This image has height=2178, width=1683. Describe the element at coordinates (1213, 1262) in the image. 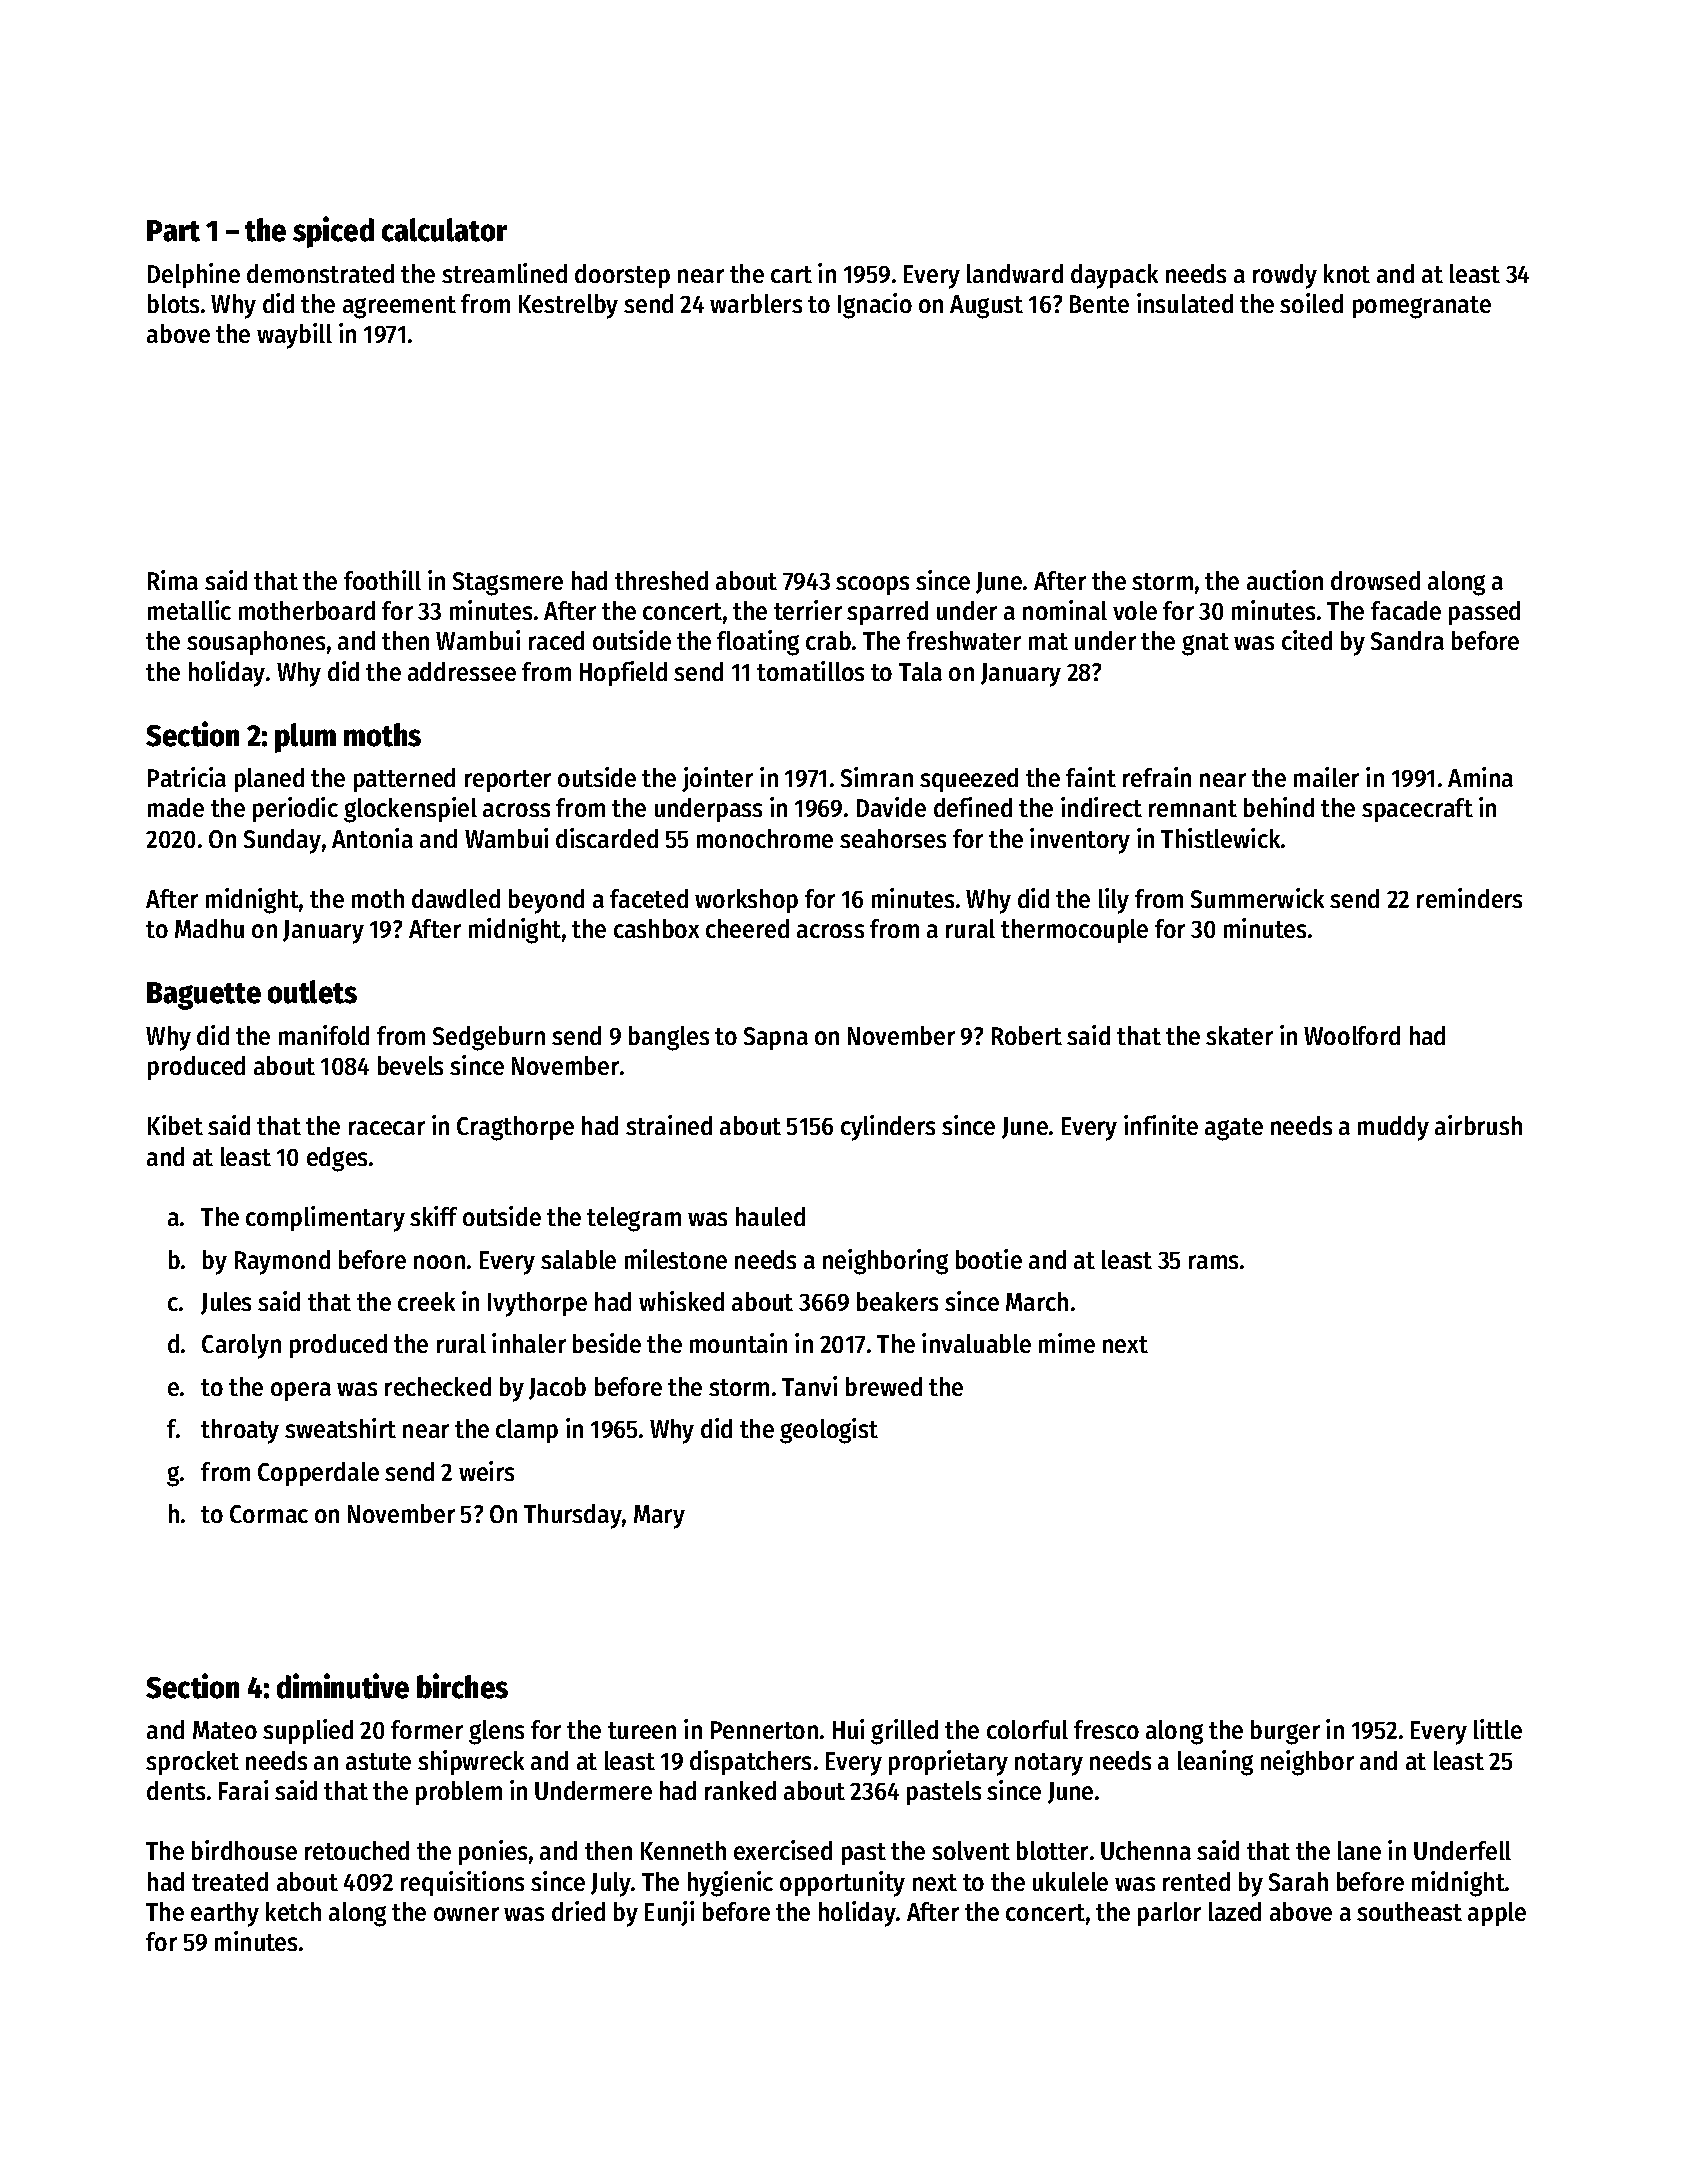

I see `rams` at that location.
